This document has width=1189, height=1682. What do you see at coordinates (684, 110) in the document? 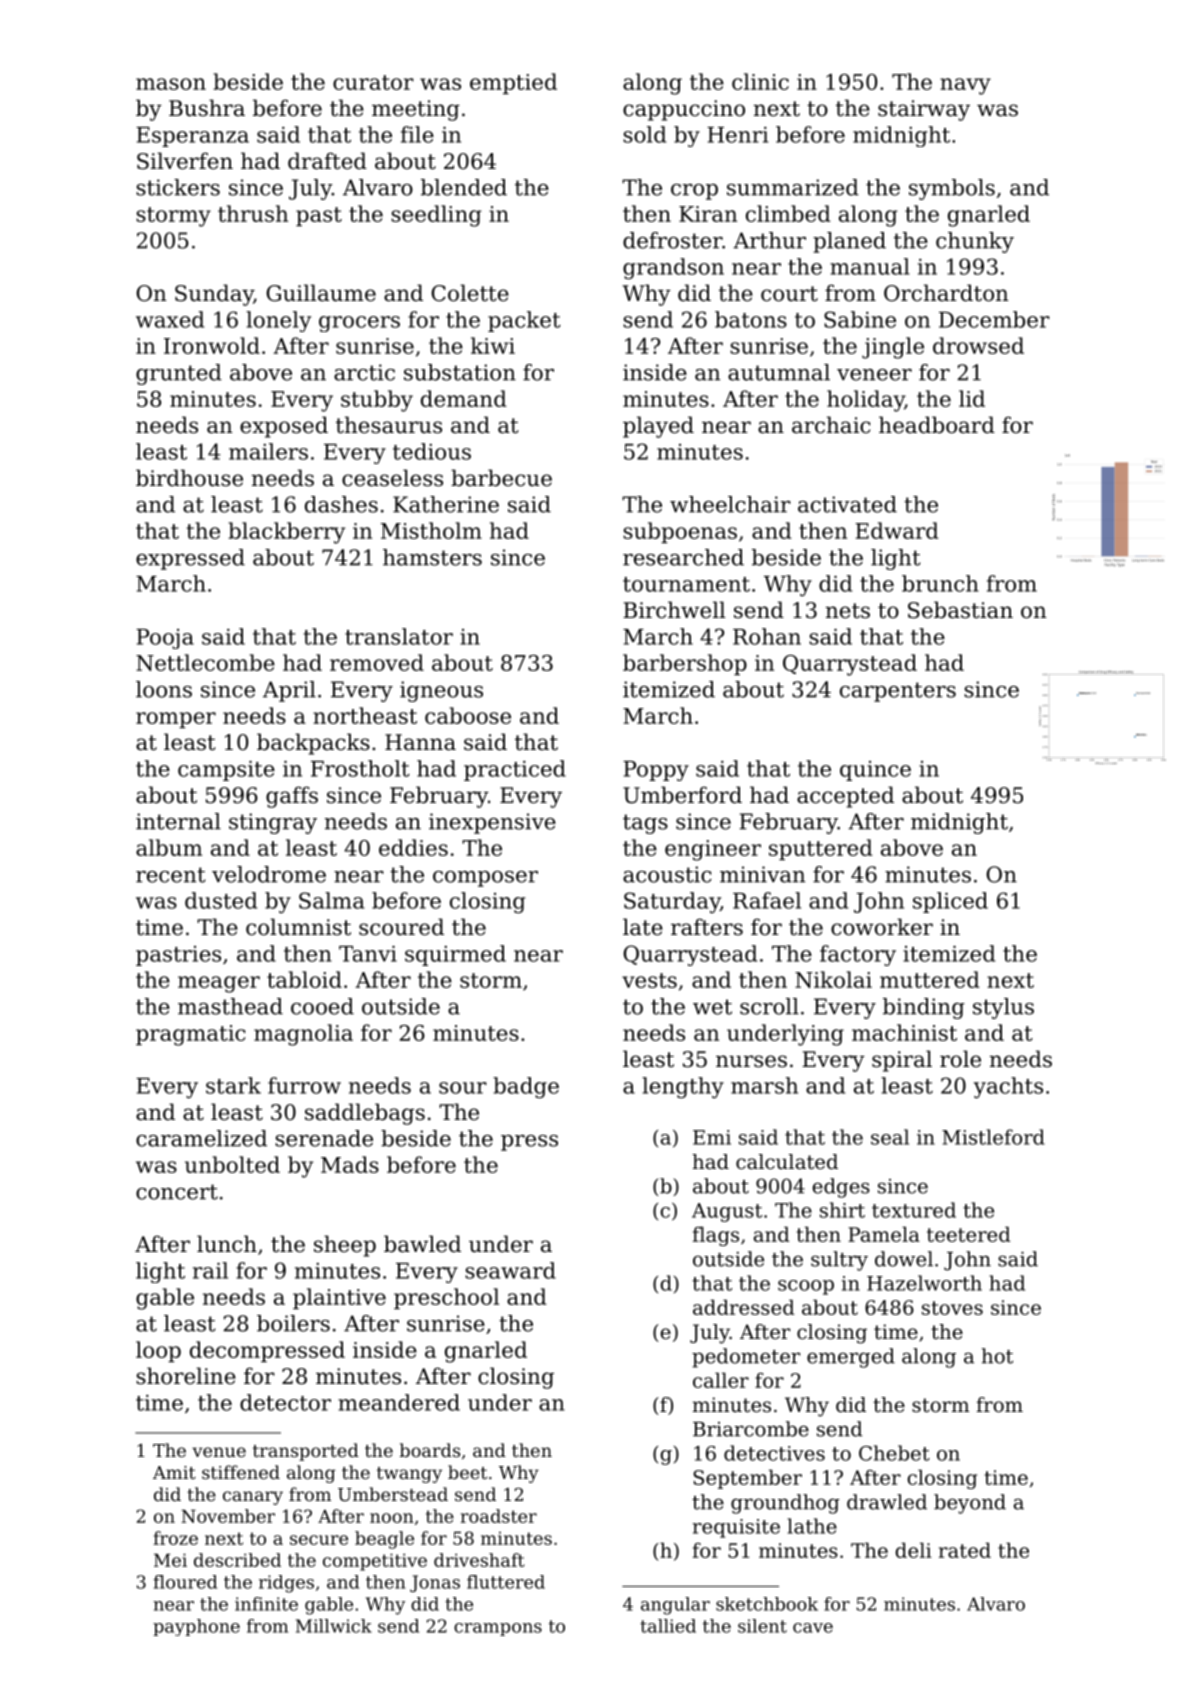
I see `cappuccino` at bounding box center [684, 110].
